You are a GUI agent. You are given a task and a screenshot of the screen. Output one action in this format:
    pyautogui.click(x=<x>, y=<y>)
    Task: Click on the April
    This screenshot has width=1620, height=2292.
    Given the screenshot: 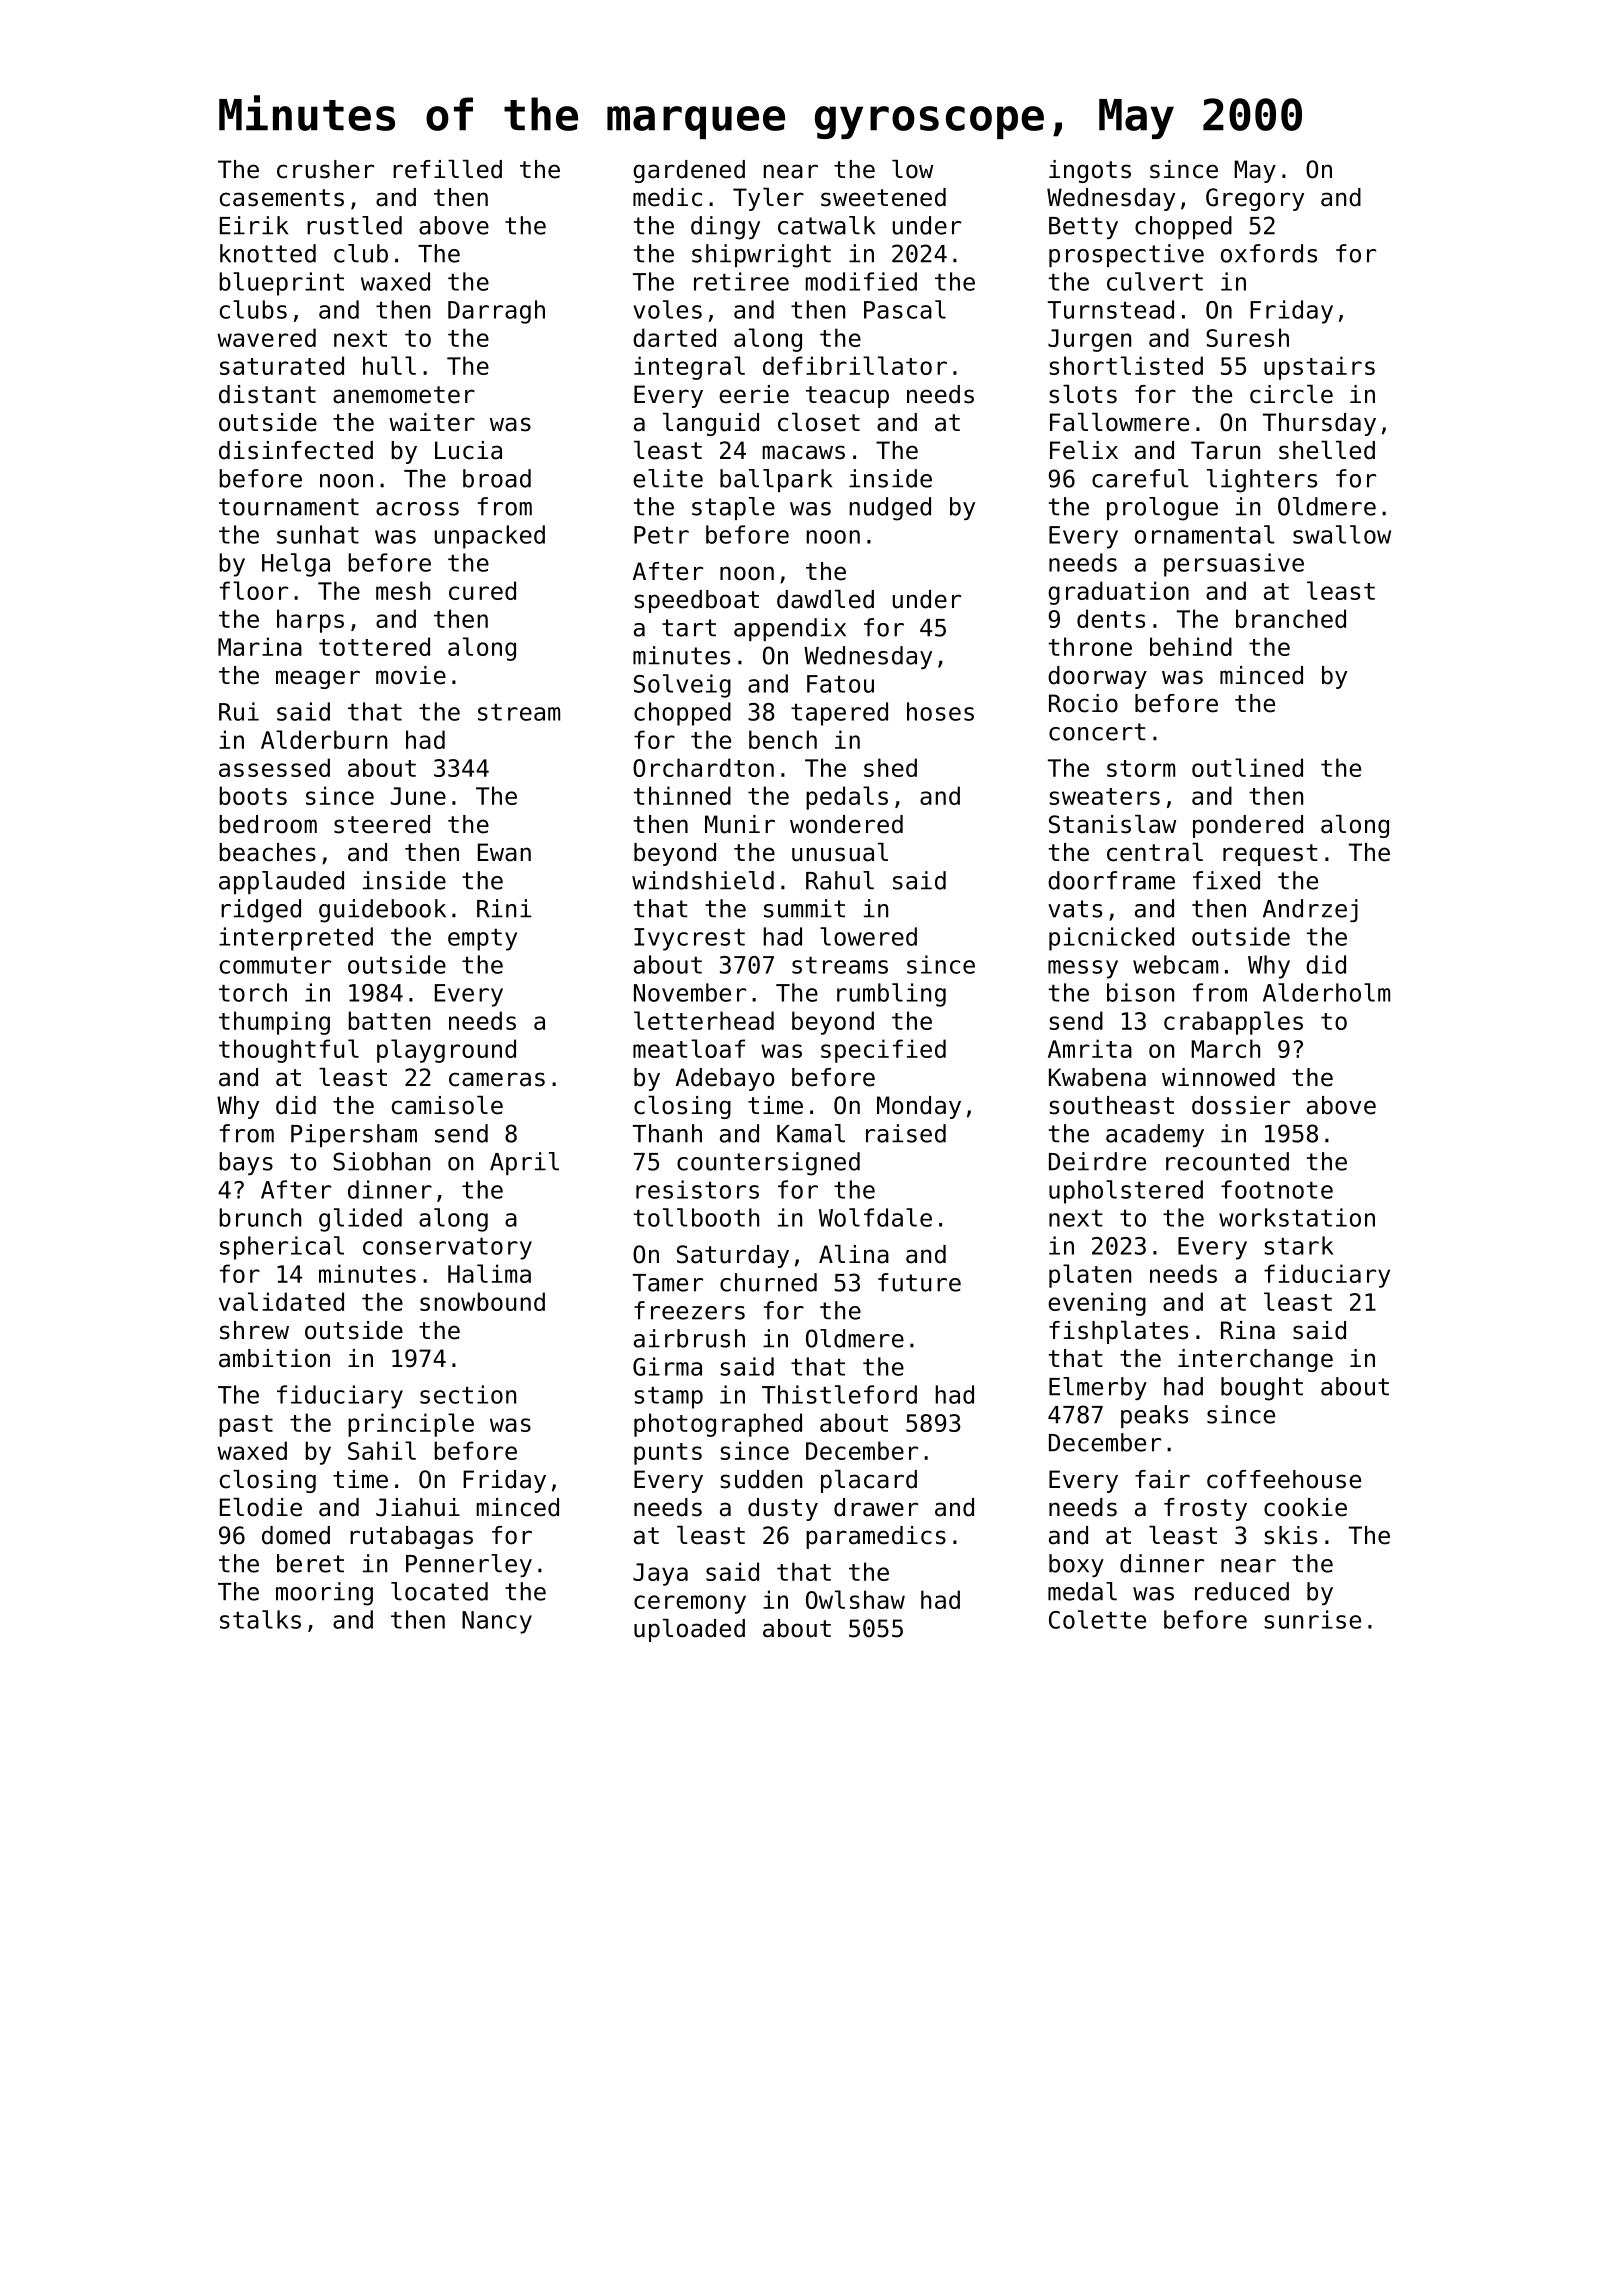 What is the action you would take?
    pyautogui.click(x=524, y=1163)
